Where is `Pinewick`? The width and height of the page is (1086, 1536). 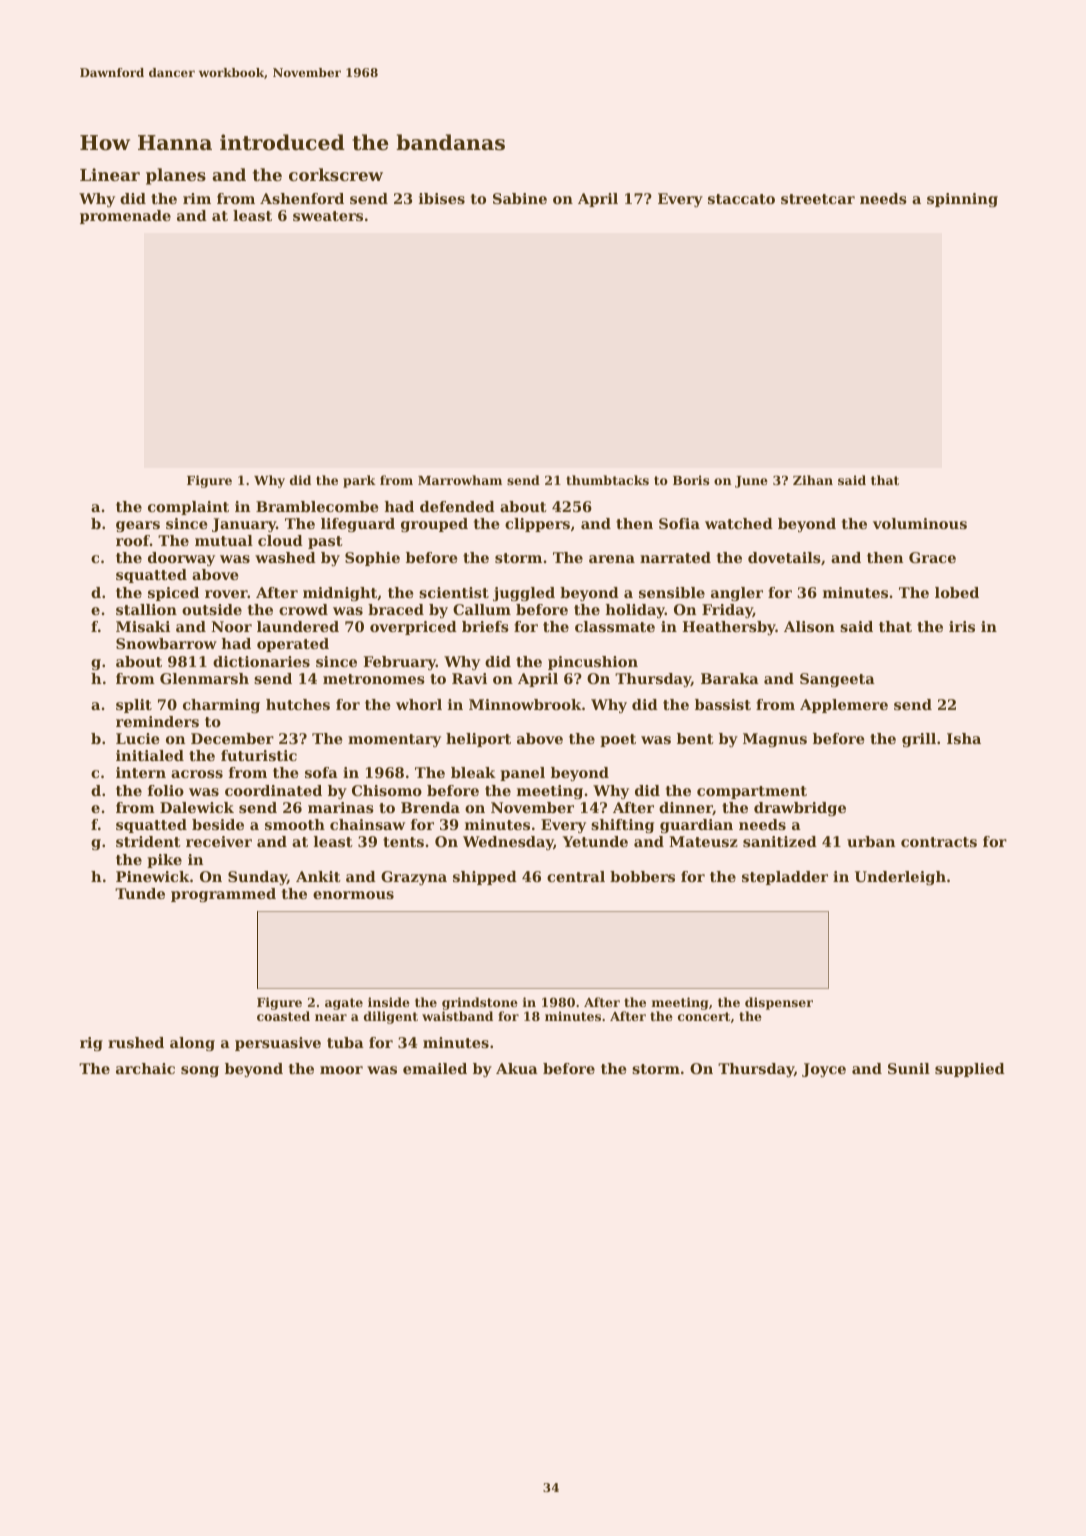 Pinewick is located at coordinates (153, 876).
